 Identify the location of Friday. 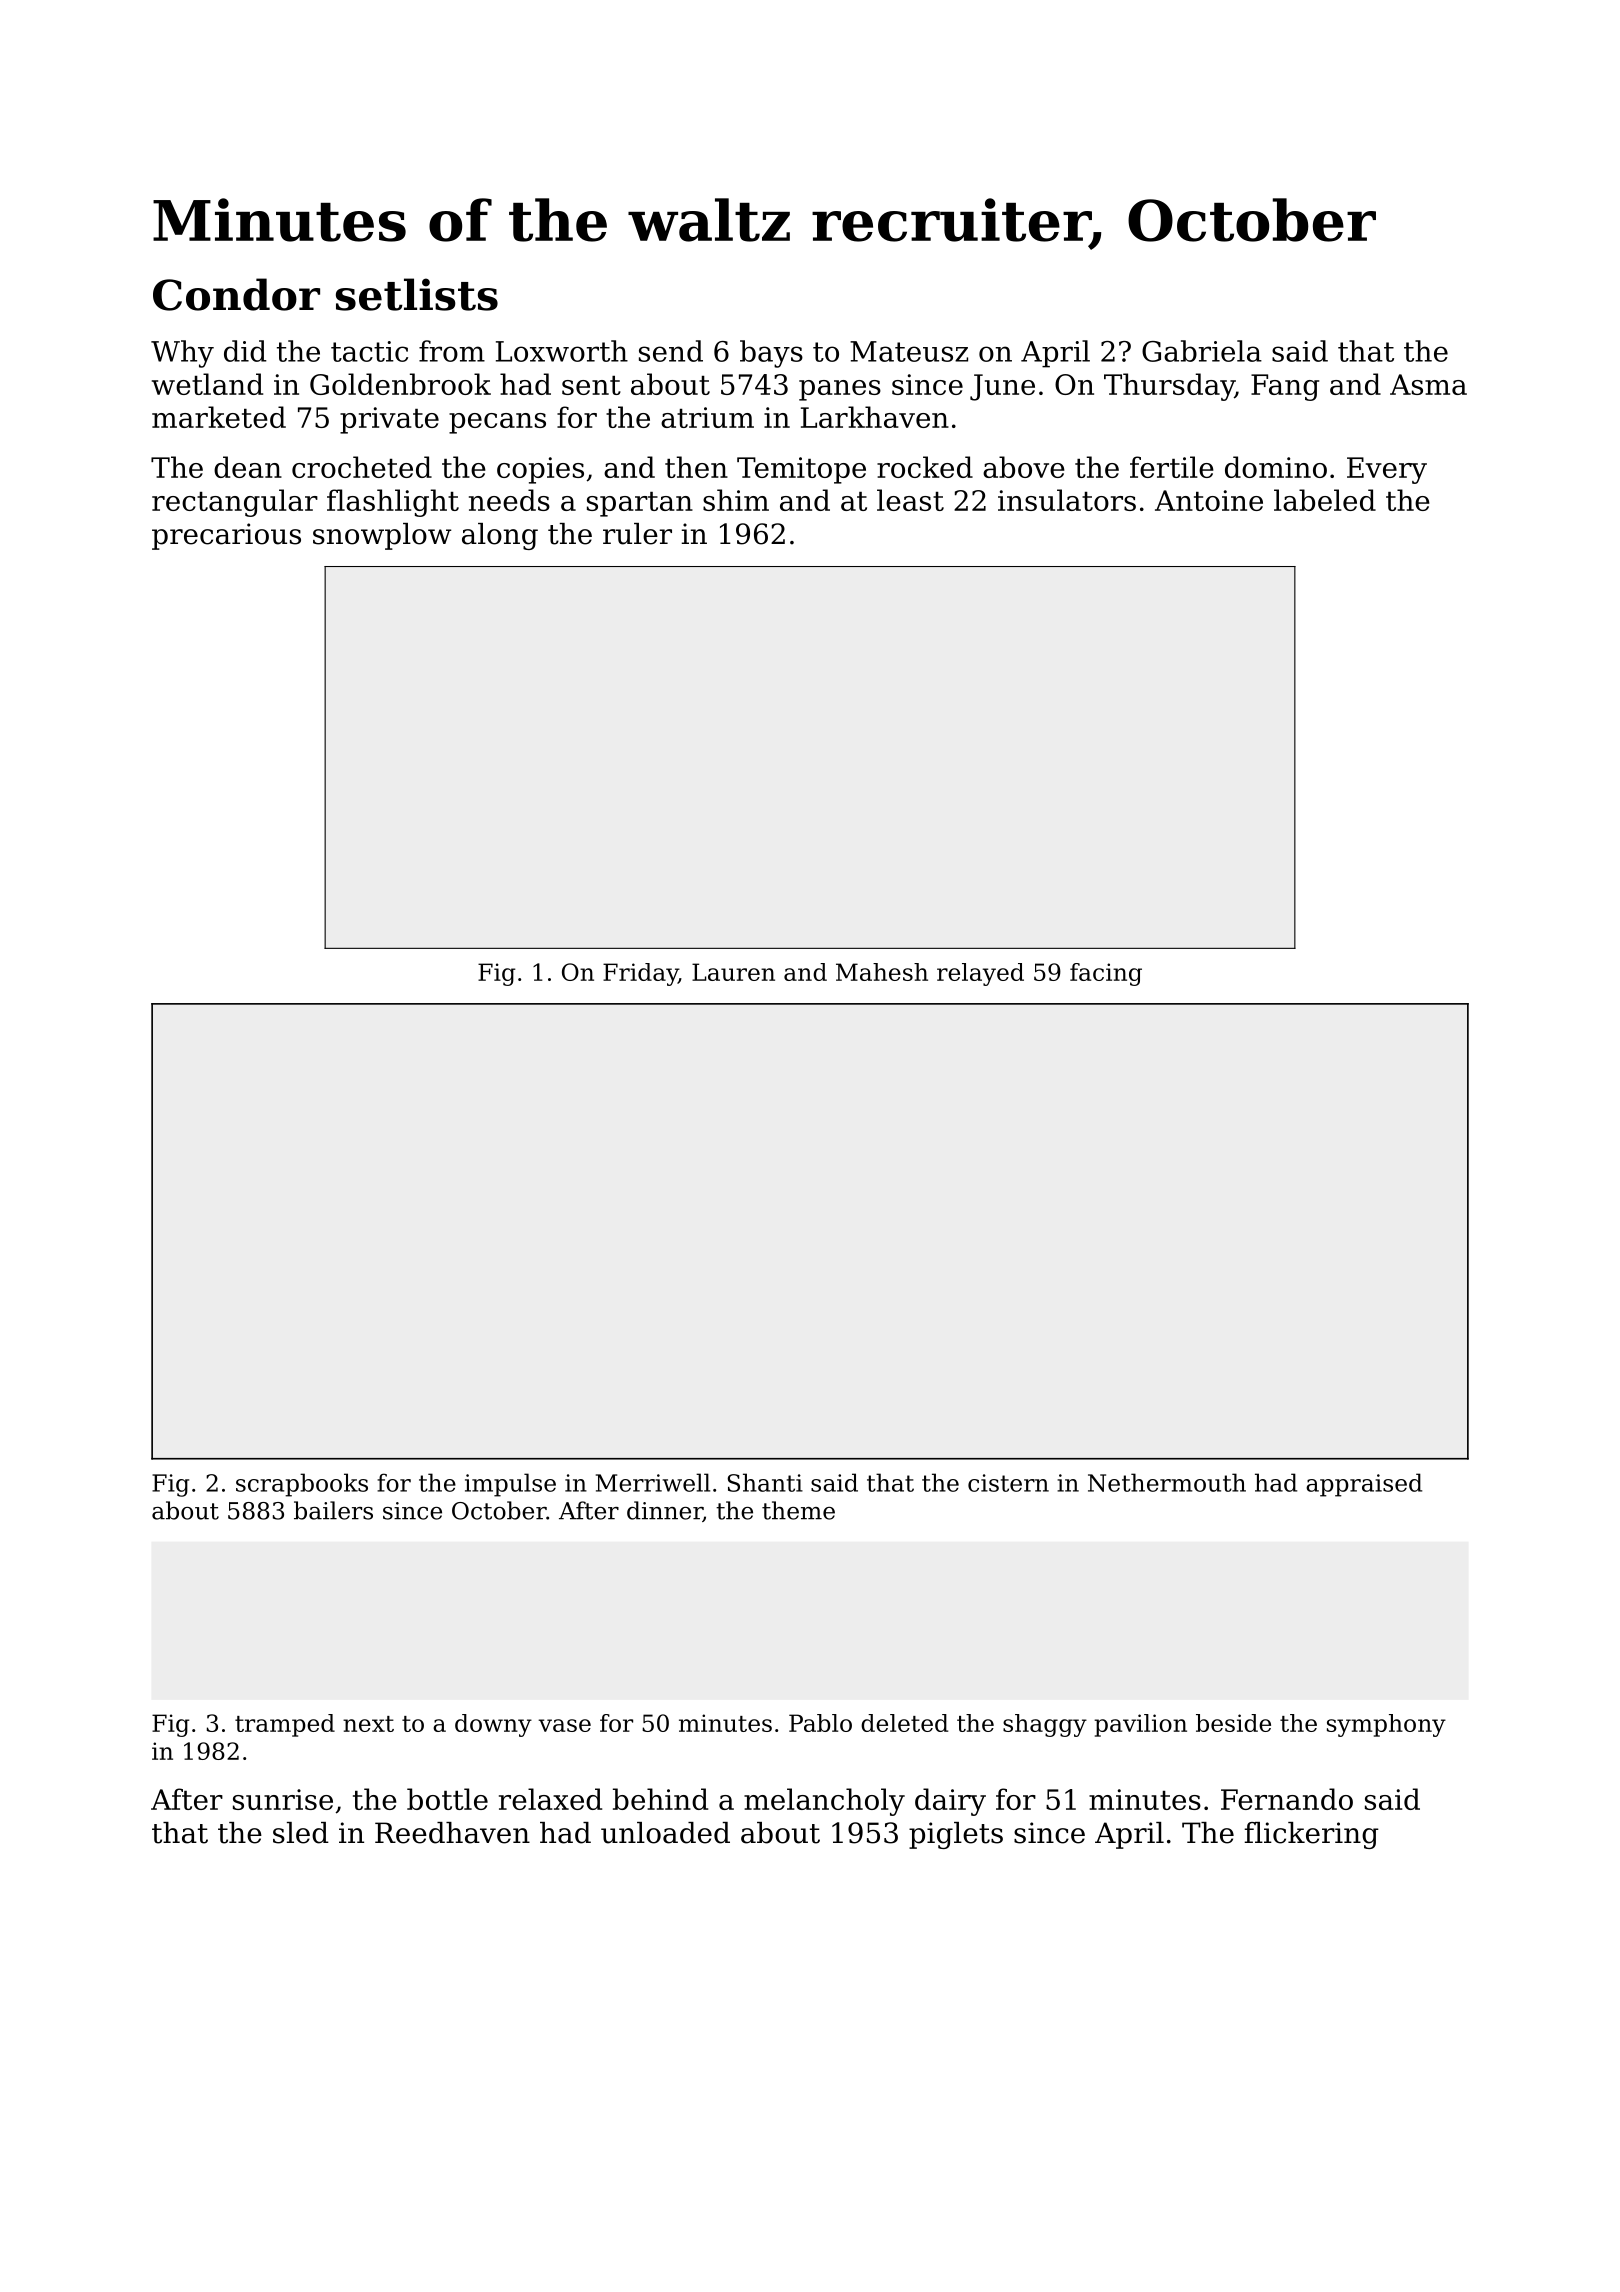
(640, 974).
